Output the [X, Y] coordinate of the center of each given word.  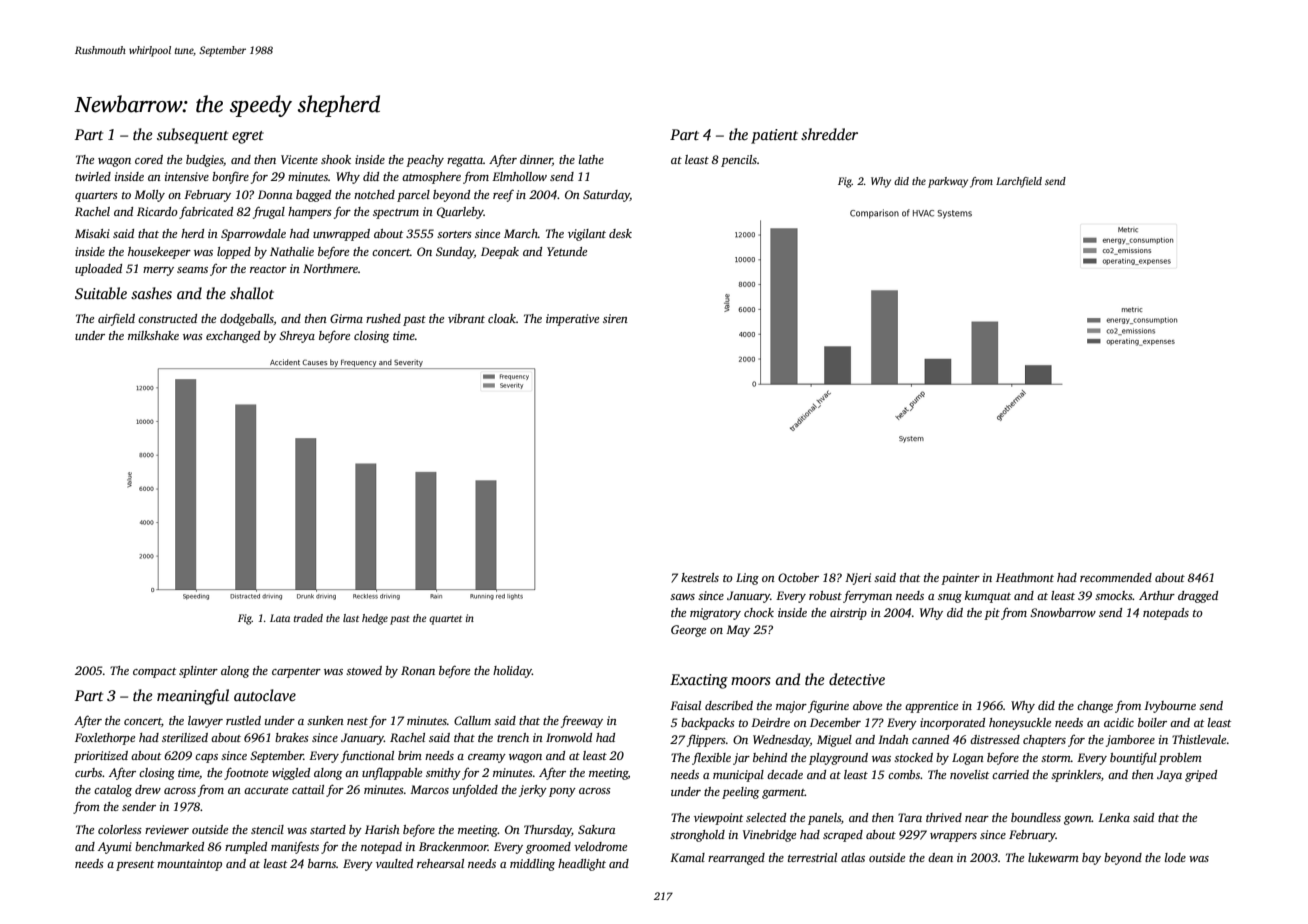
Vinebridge [769, 836]
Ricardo [157, 211]
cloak [502, 318]
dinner [536, 159]
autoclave [265, 695]
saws [682, 597]
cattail [308, 789]
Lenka [1114, 817]
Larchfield [1019, 182]
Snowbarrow [1063, 612]
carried [1010, 774]
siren [615, 318]
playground [838, 759]
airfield [116, 319]
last [351, 618]
